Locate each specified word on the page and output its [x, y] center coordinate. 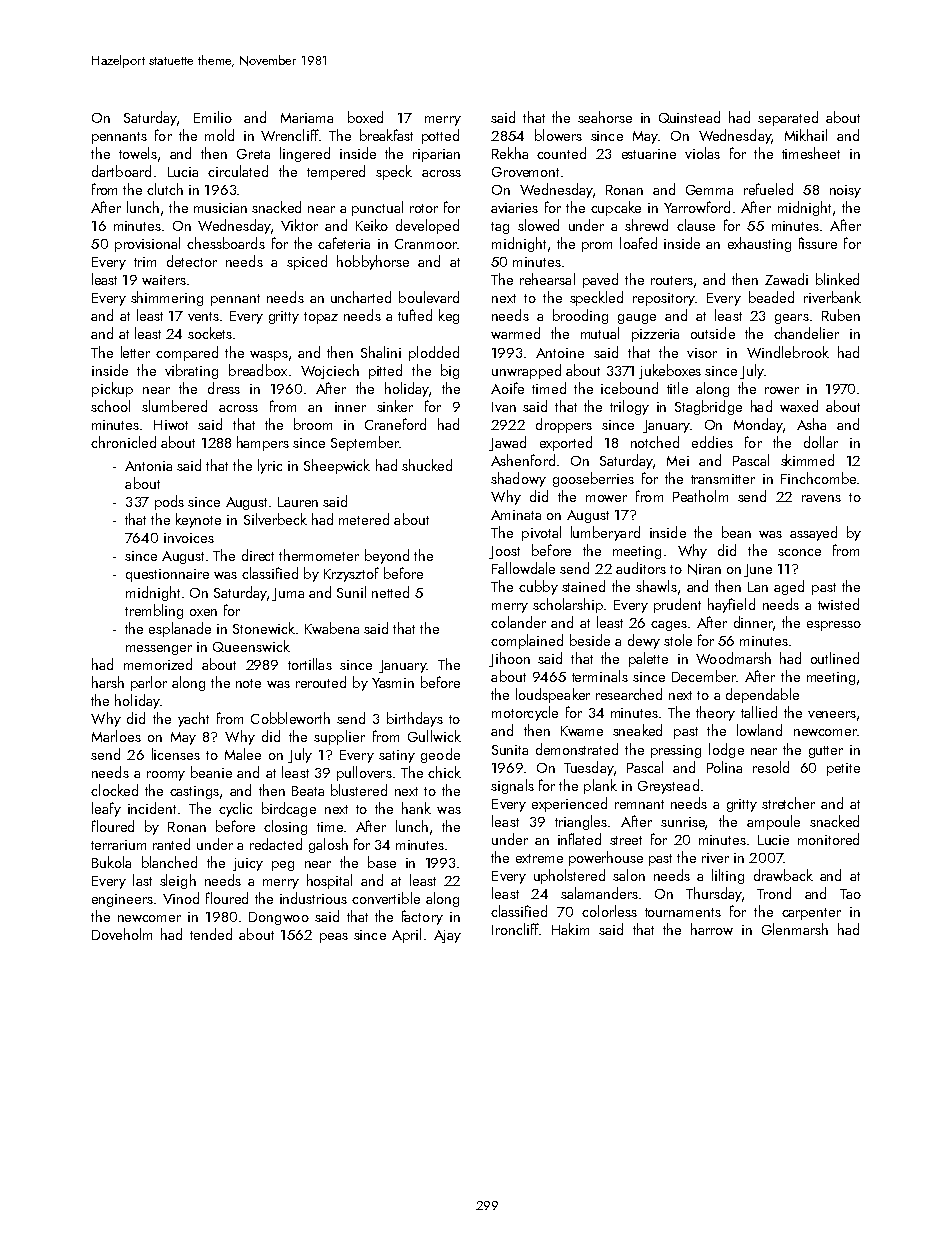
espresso [834, 626]
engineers [122, 900]
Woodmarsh [733, 658]
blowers [558, 135]
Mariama [307, 118]
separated [788, 118]
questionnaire [167, 575]
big [450, 371]
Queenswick [251, 646]
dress [224, 388]
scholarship [568, 605]
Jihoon [509, 659]
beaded [771, 297]
